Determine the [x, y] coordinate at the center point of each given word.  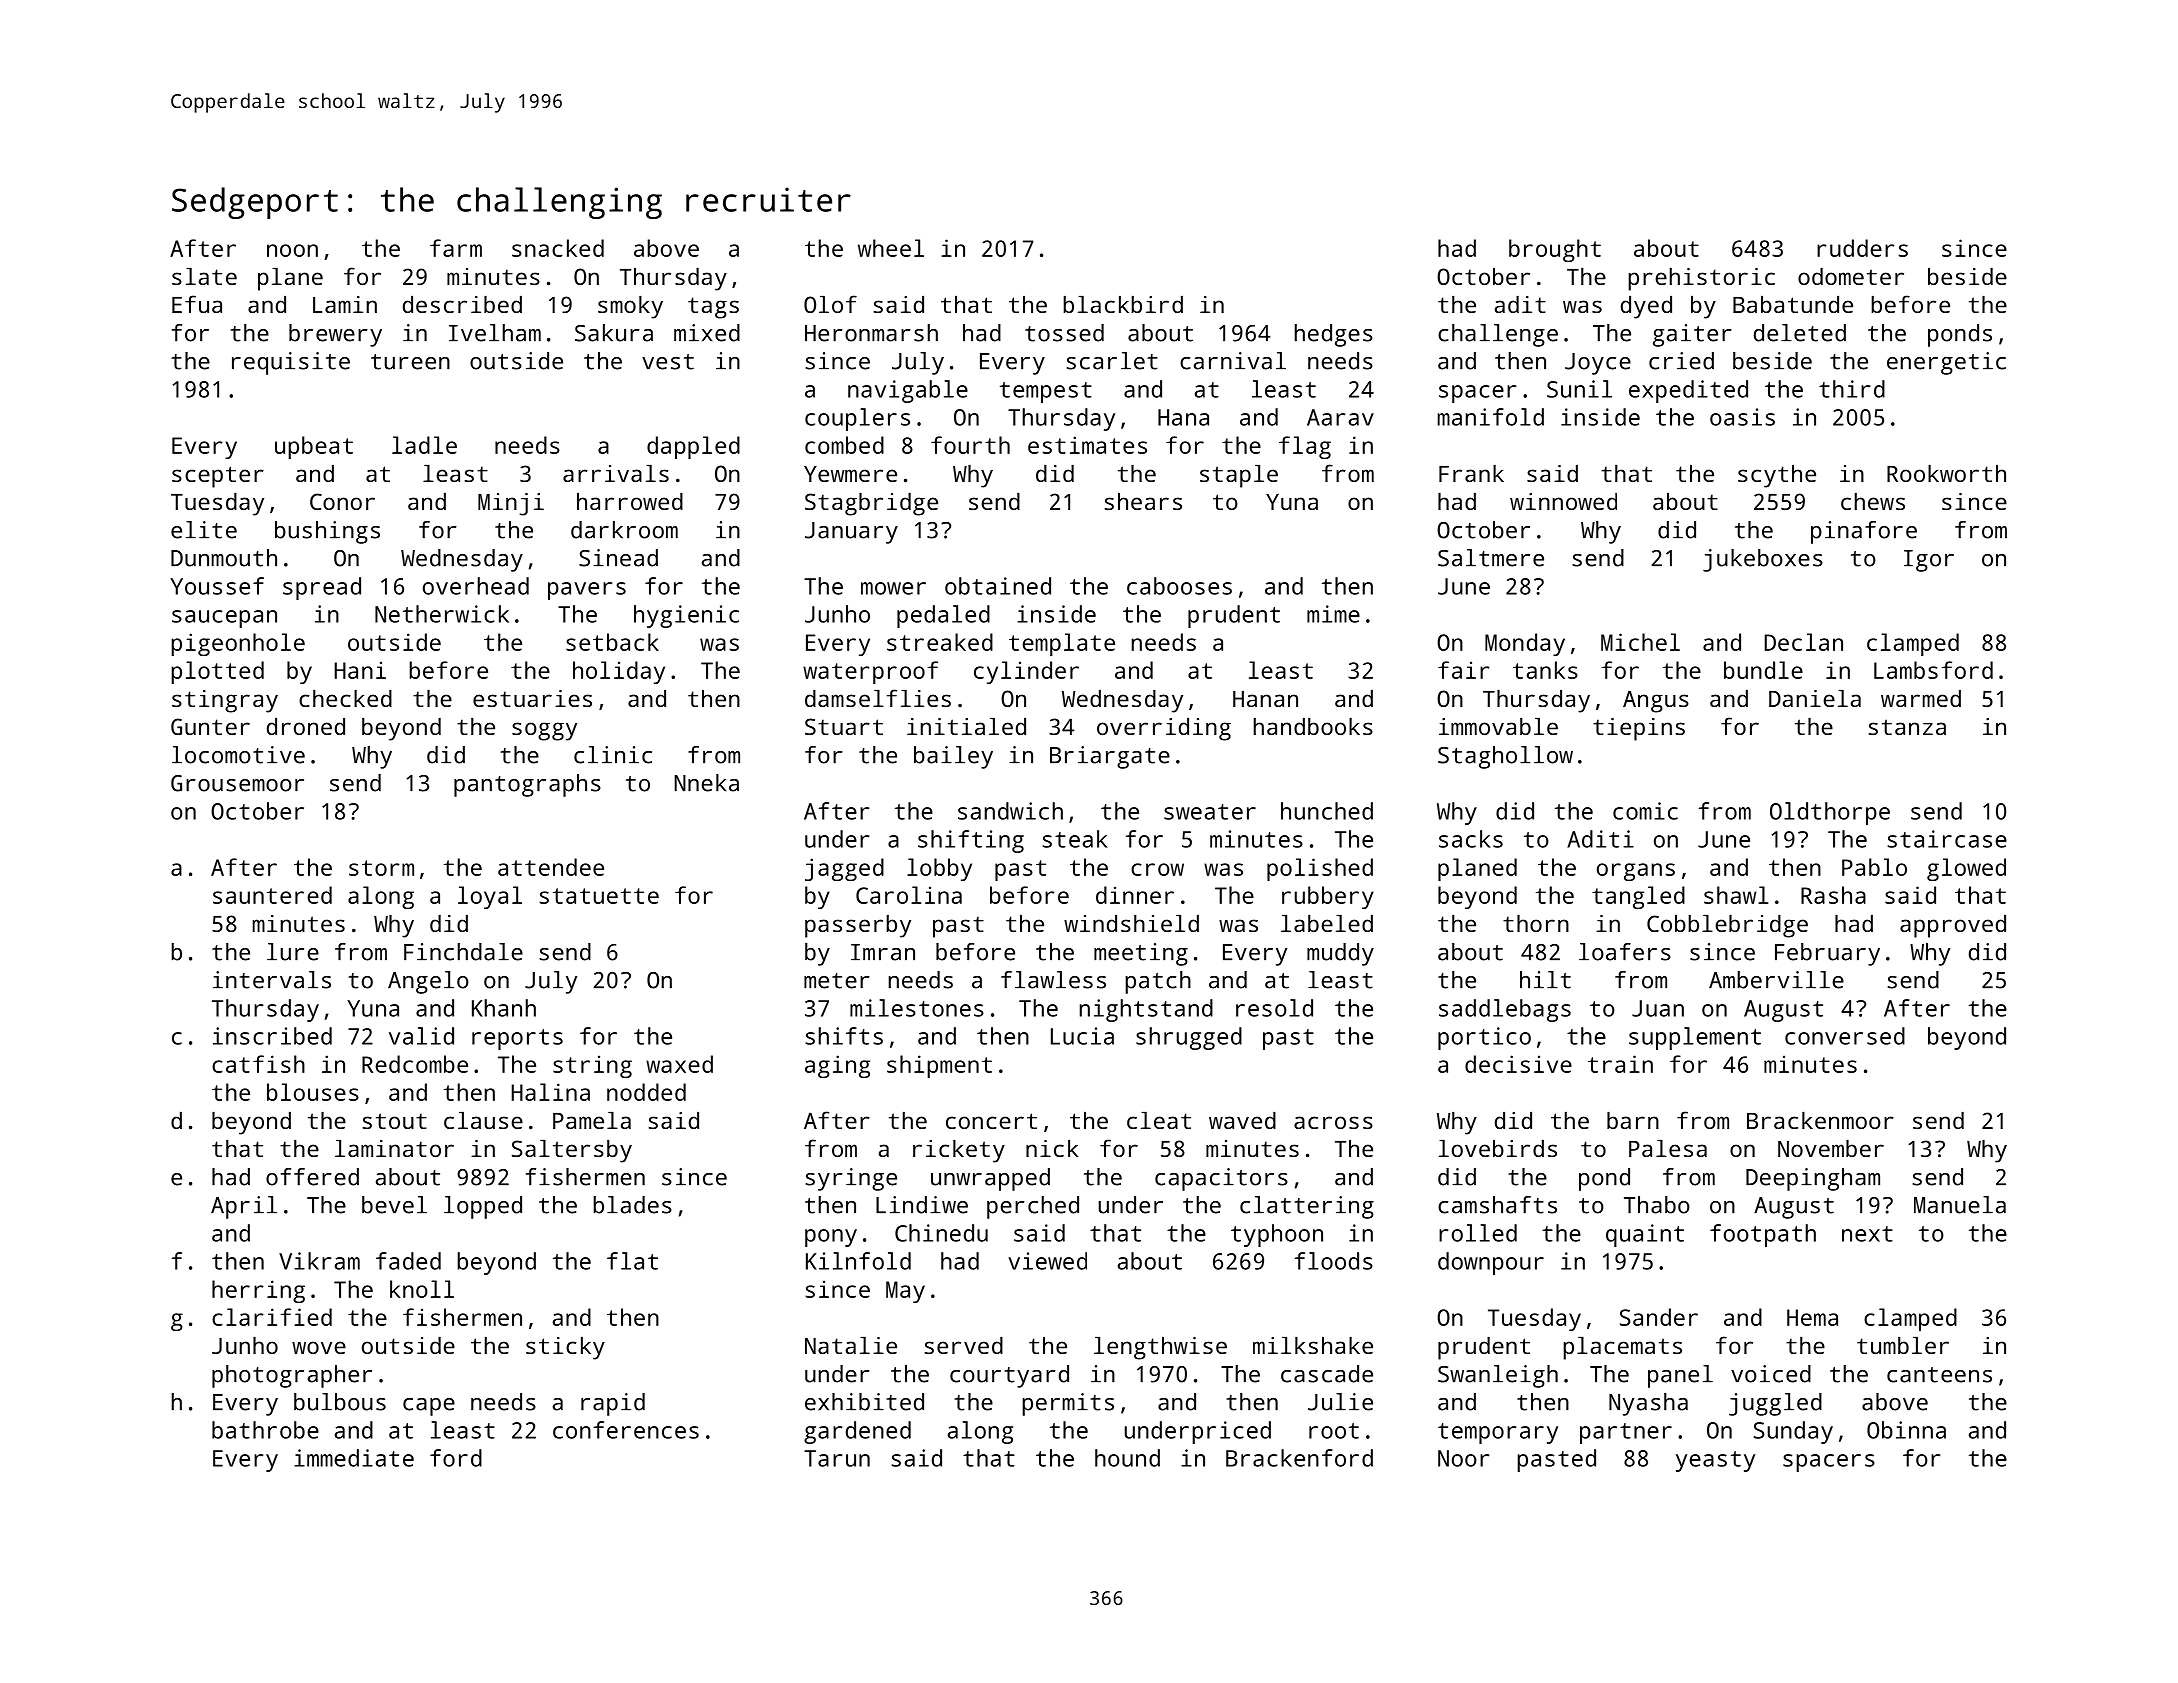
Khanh [504, 1008]
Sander [1659, 1317]
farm [456, 248]
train [1620, 1064]
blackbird [1123, 304]
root [1334, 1431]
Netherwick [442, 614]
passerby [858, 926]
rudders [1862, 248]
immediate [354, 1458]
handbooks [1313, 726]
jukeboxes [1763, 560]
